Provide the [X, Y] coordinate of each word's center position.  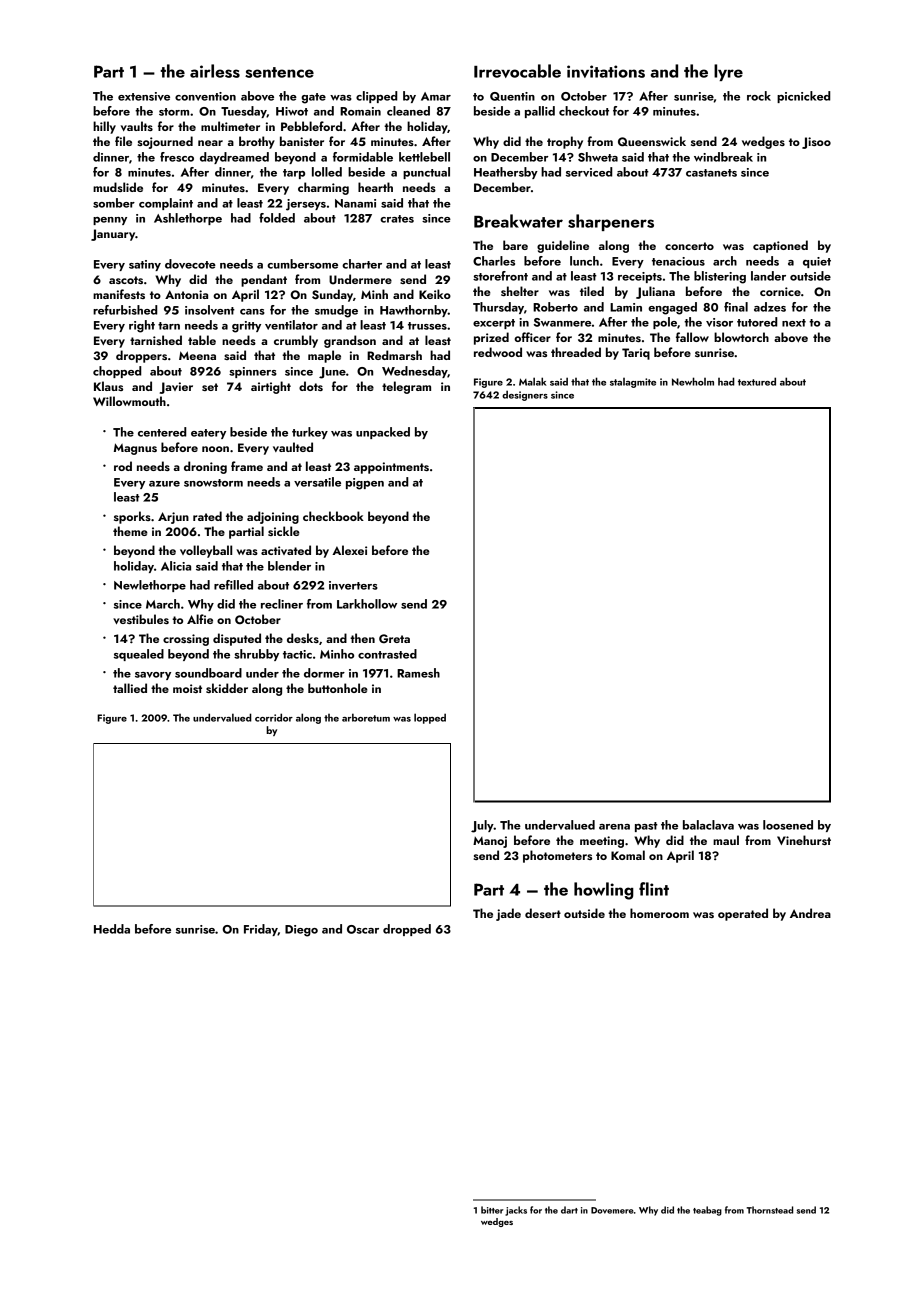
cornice [780, 291]
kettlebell [424, 157]
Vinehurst [804, 840]
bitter [492, 1210]
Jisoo [816, 143]
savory [153, 676]
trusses [427, 326]
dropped [407, 930]
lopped [430, 718]
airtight [271, 387]
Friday [261, 930]
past [646, 827]
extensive [144, 96]
